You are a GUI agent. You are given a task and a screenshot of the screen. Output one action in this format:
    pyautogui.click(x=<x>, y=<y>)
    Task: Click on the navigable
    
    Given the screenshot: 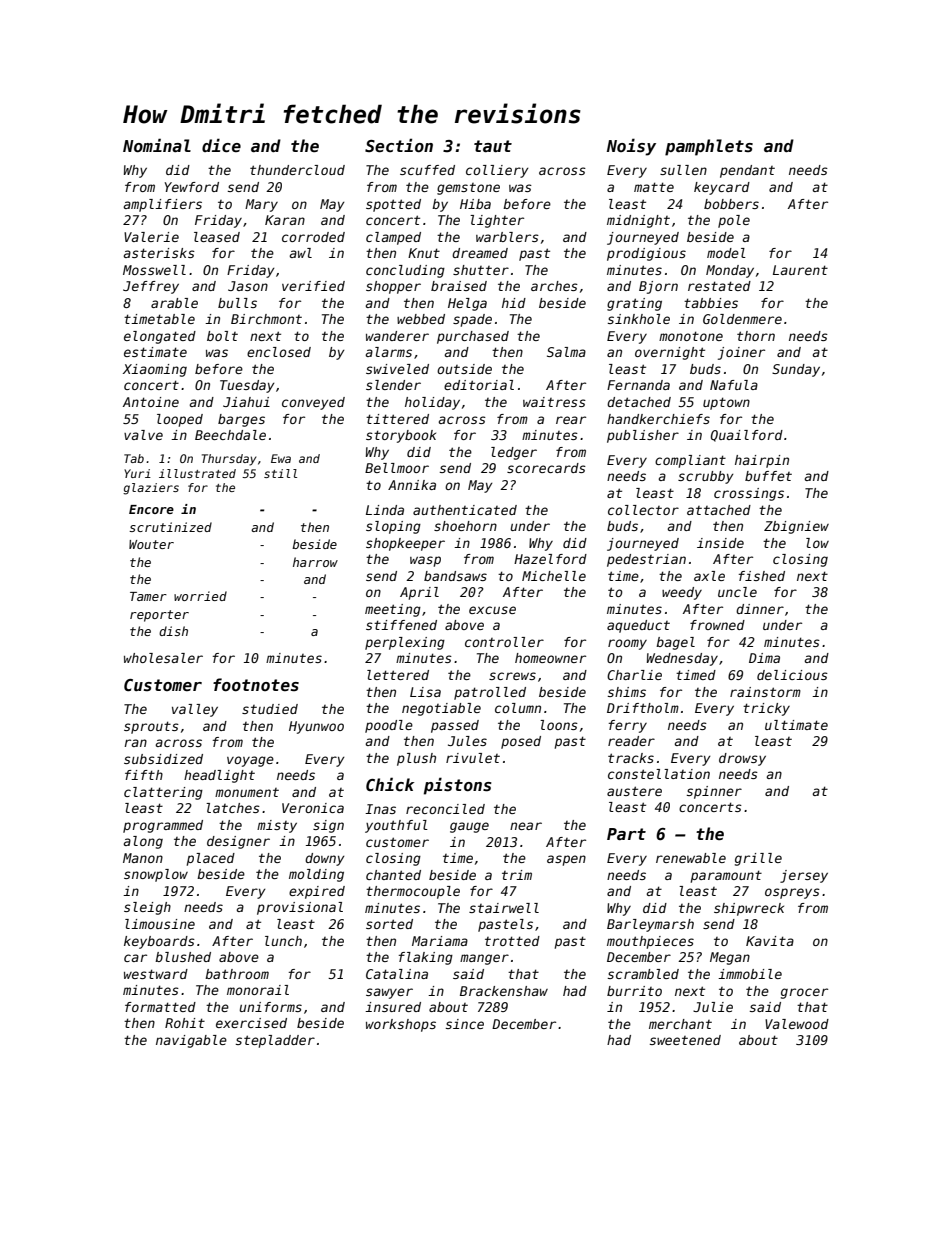 What is the action you would take?
    pyautogui.click(x=191, y=1041)
